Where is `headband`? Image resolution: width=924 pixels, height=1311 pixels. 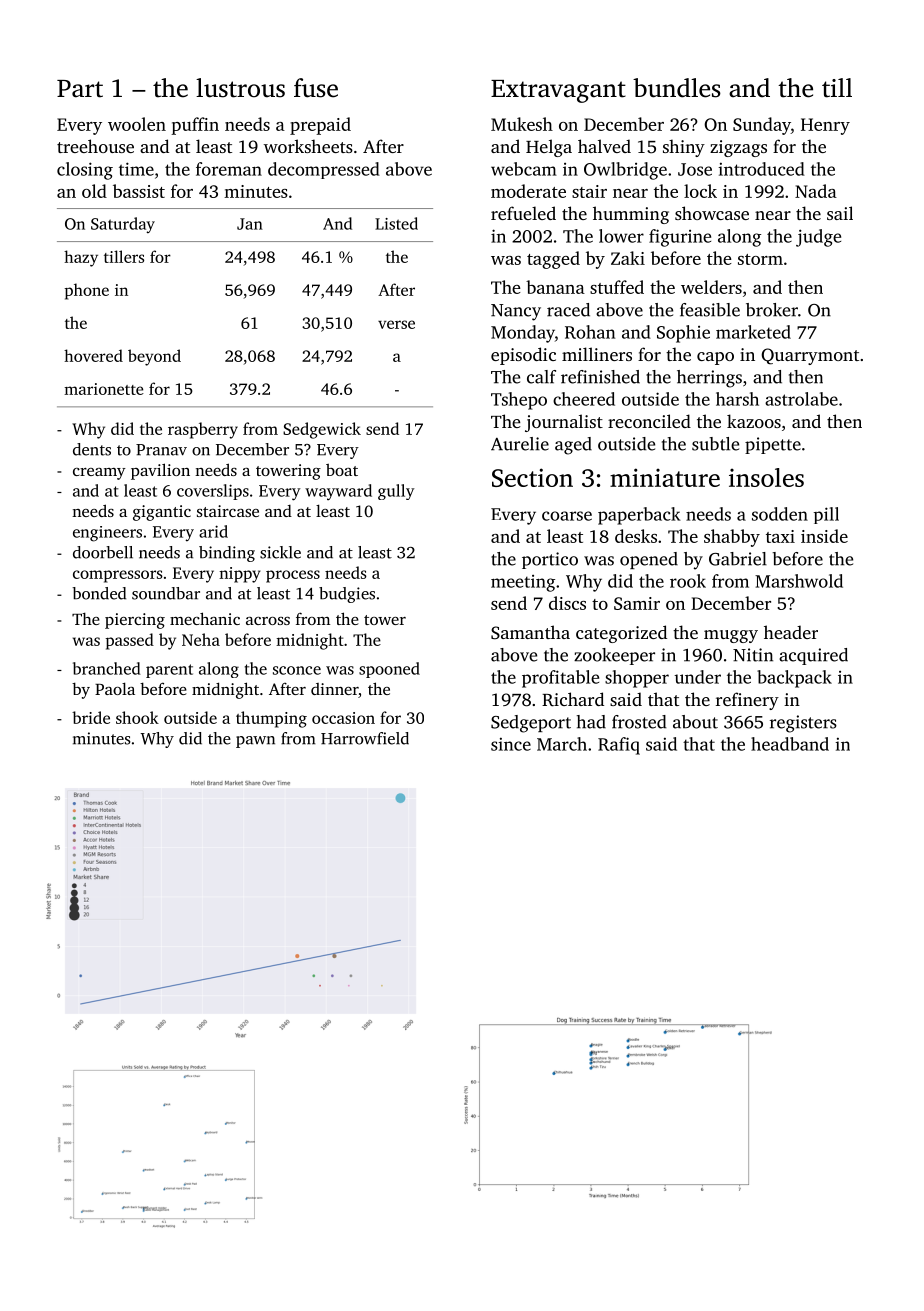
headband is located at coordinates (790, 744).
